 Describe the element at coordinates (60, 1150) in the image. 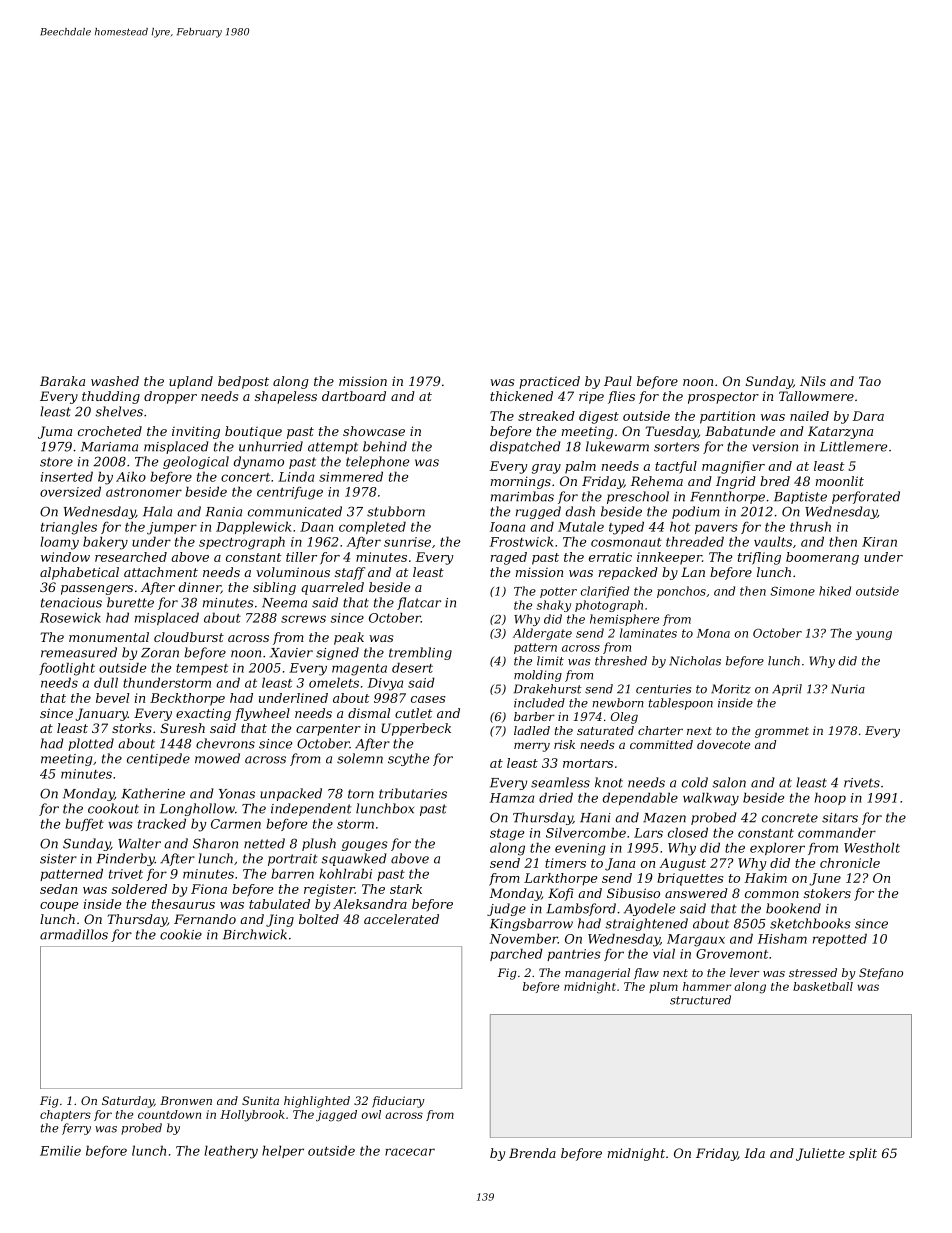

I see `Emilie` at that location.
